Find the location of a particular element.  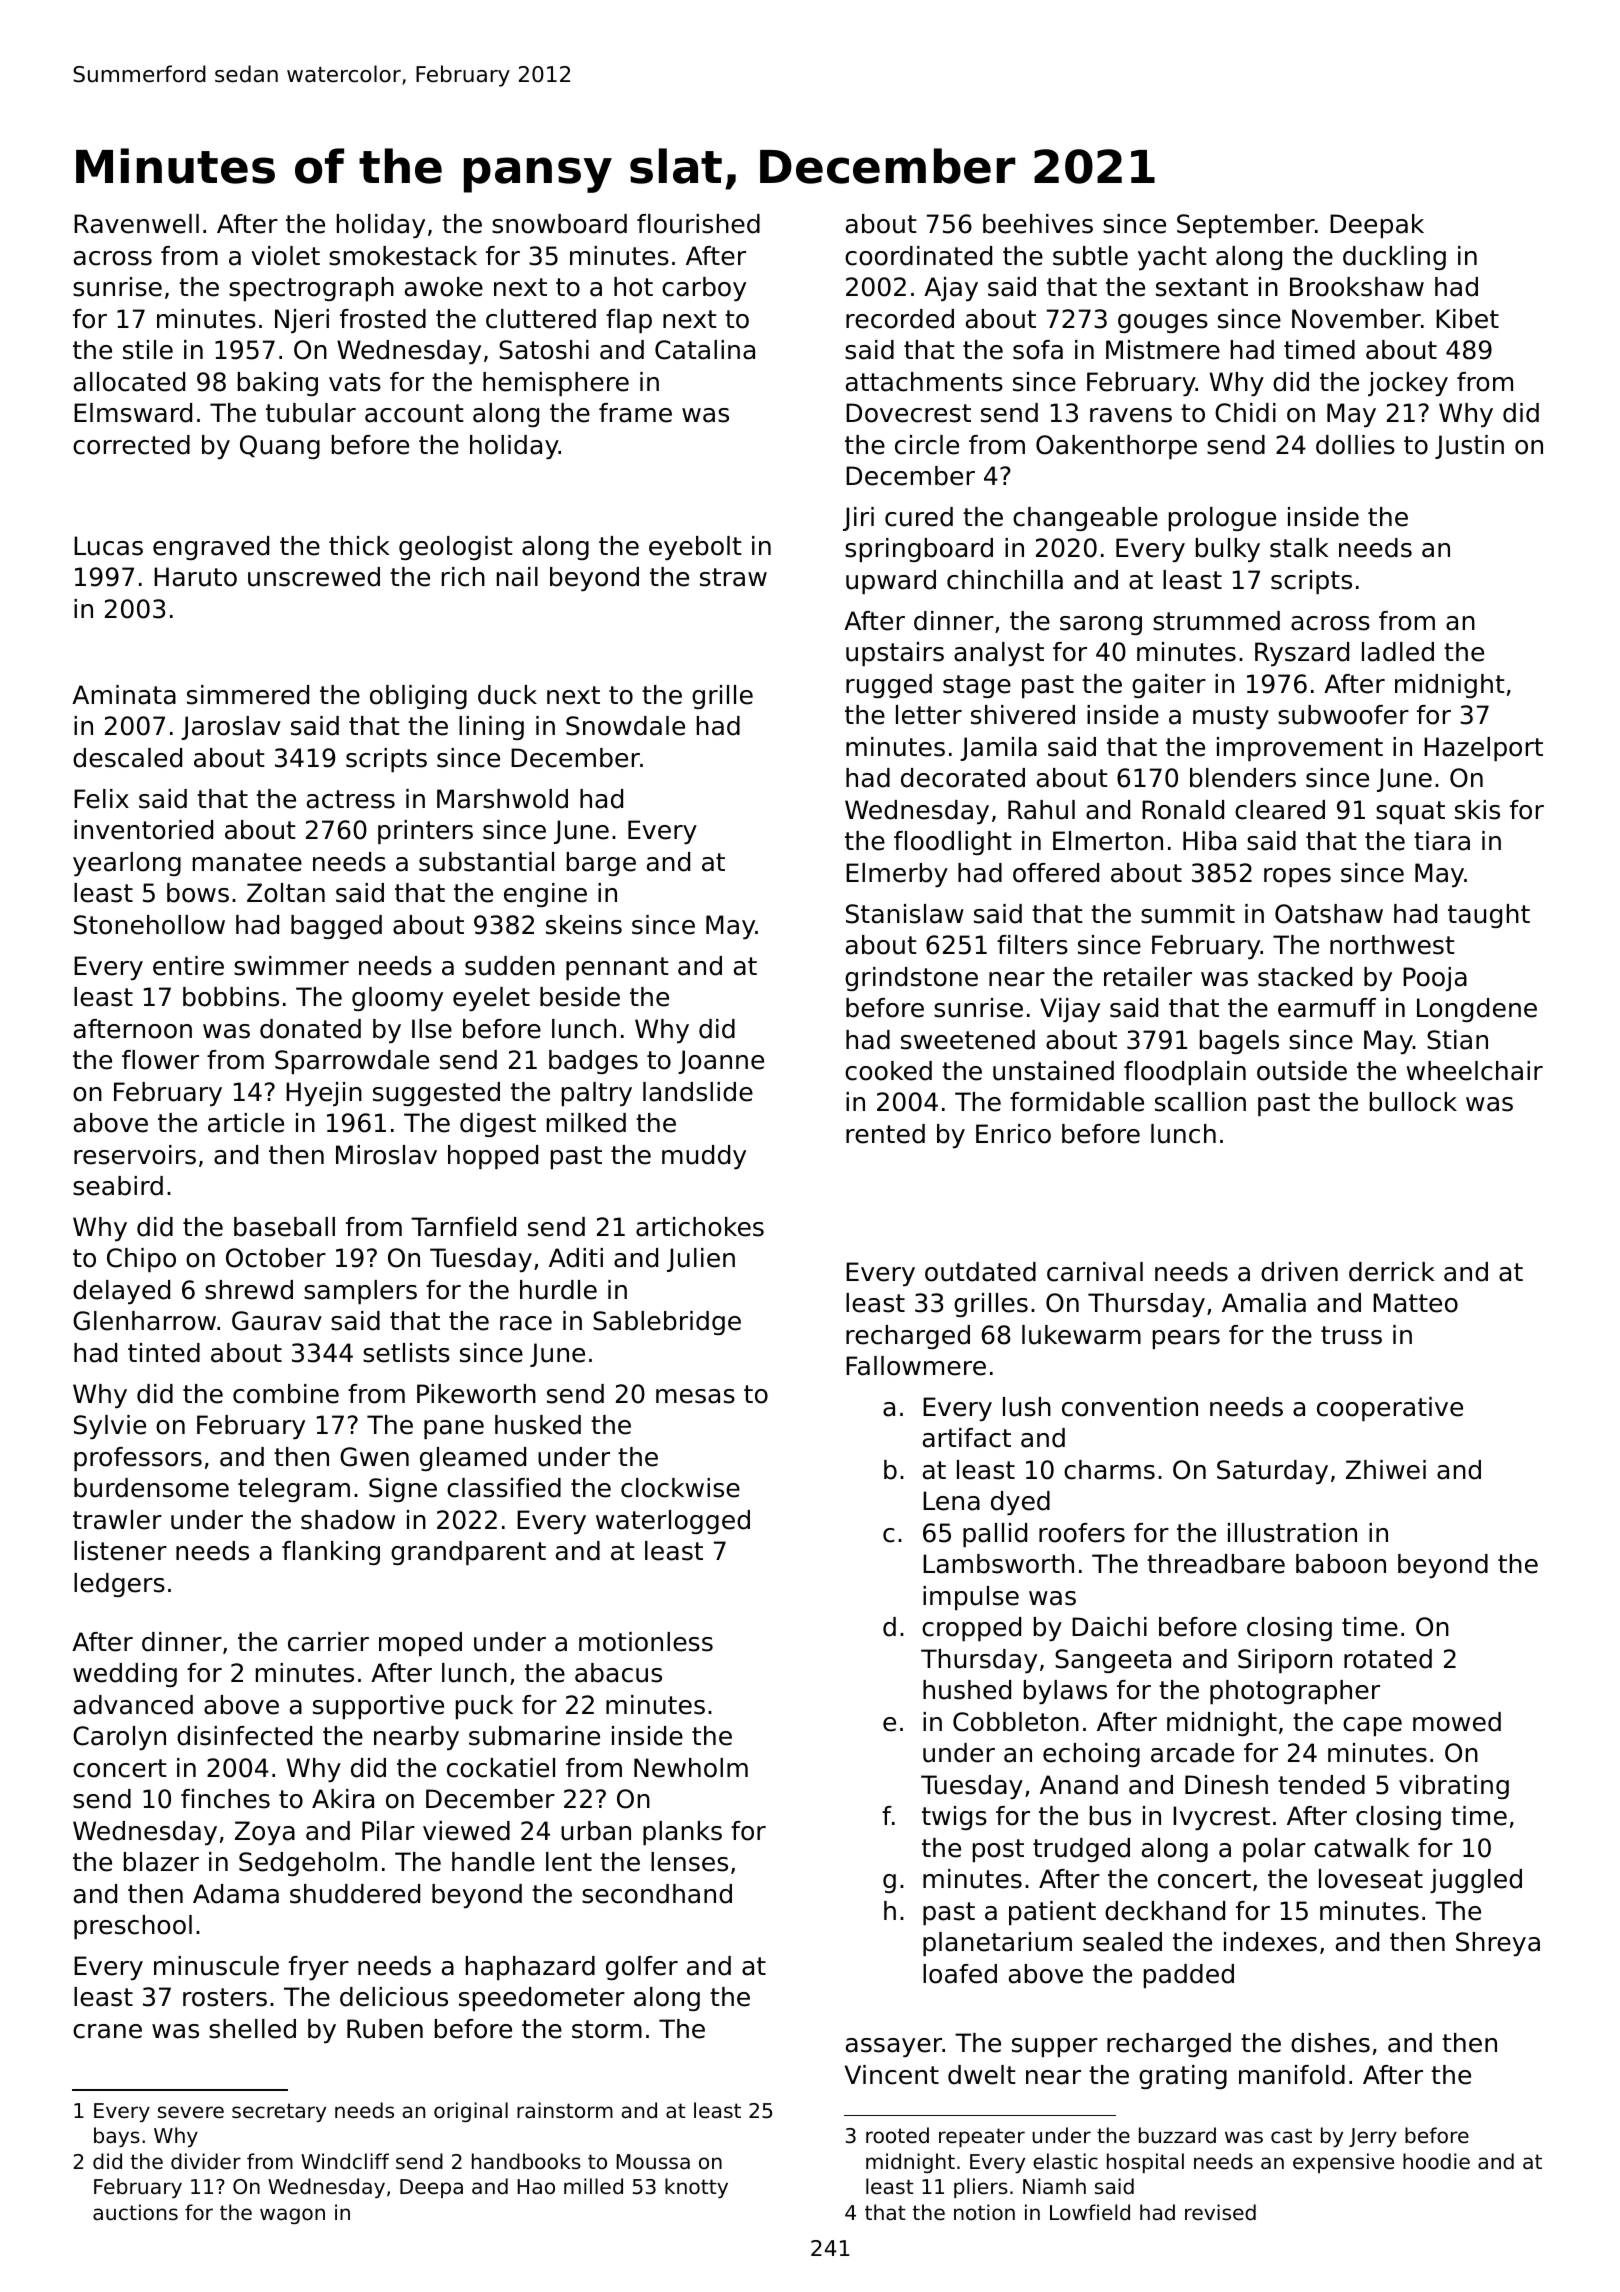

baboon is located at coordinates (1341, 1564).
